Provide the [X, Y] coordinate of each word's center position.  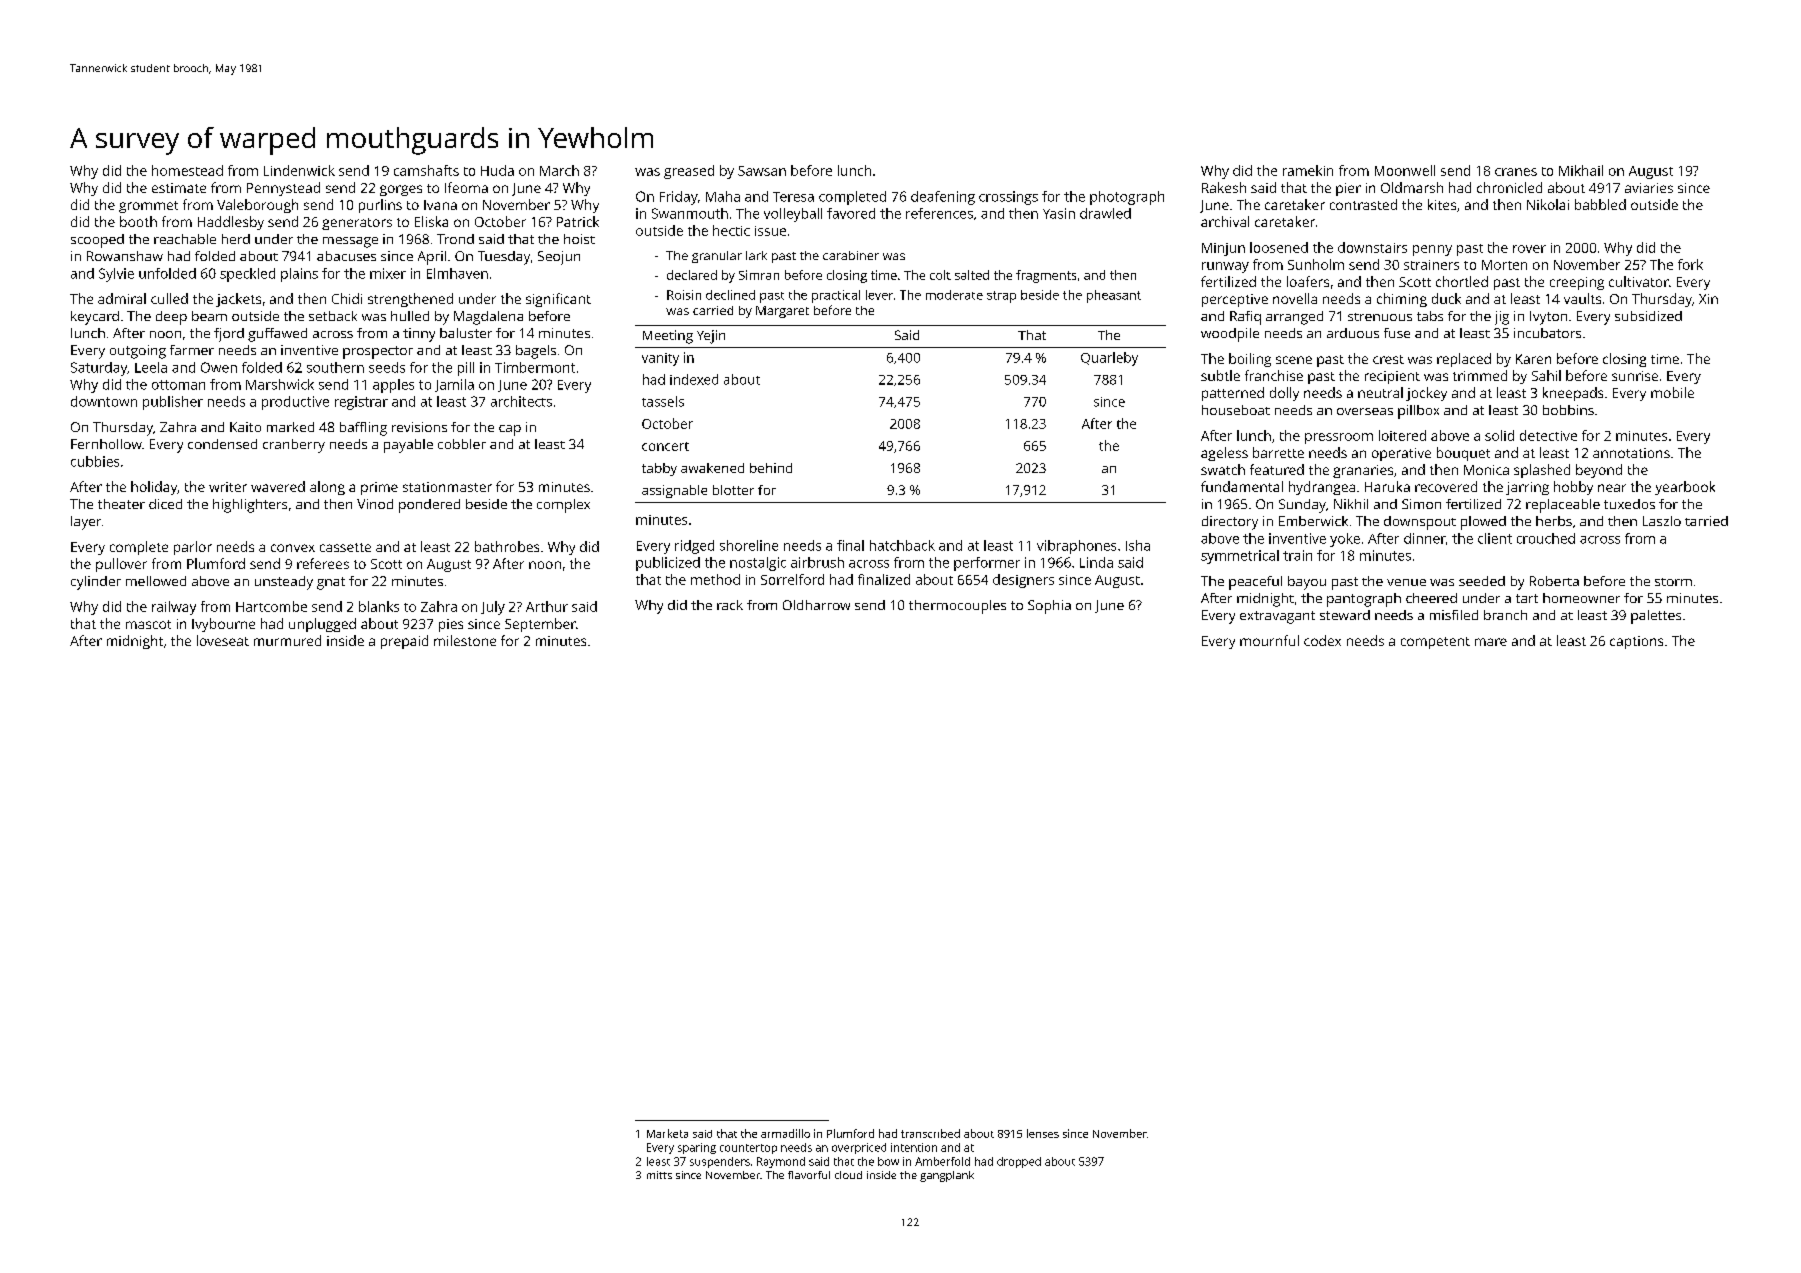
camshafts [426, 170]
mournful [1269, 640]
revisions [419, 427]
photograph [1127, 198]
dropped [1019, 1162]
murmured [287, 640]
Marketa [667, 1133]
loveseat [223, 640]
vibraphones [1076, 547]
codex [1322, 640]
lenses [1043, 1133]
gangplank [947, 1176]
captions [1636, 642]
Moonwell [1405, 170]
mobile [1672, 392]
